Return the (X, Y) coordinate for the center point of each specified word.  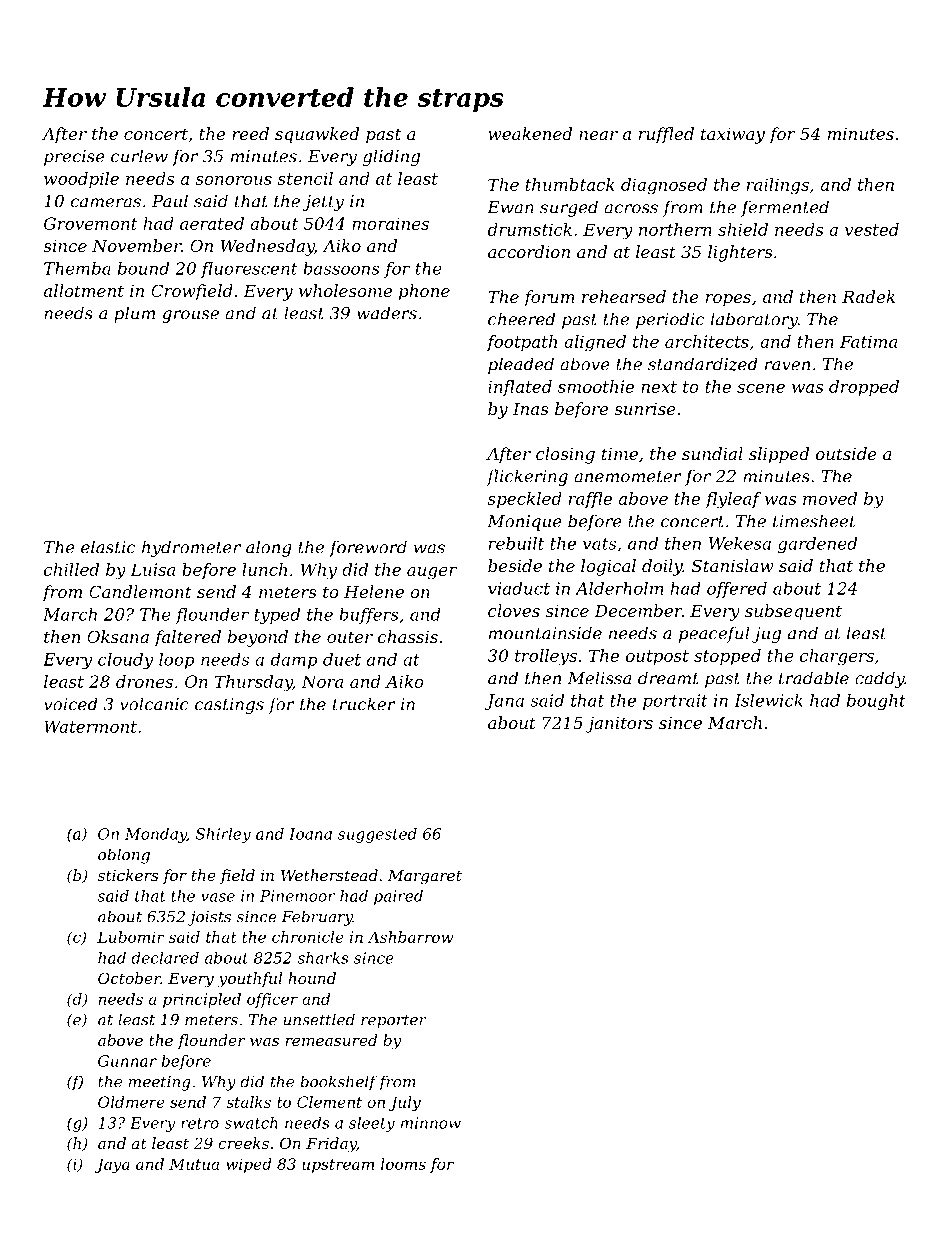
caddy (880, 679)
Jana (504, 702)
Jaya (112, 1165)
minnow (431, 1123)
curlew (139, 156)
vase (218, 897)
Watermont (90, 726)
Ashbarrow (410, 937)
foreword (368, 548)
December (638, 610)
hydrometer (191, 548)
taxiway (733, 136)
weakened (530, 133)
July (405, 1103)
